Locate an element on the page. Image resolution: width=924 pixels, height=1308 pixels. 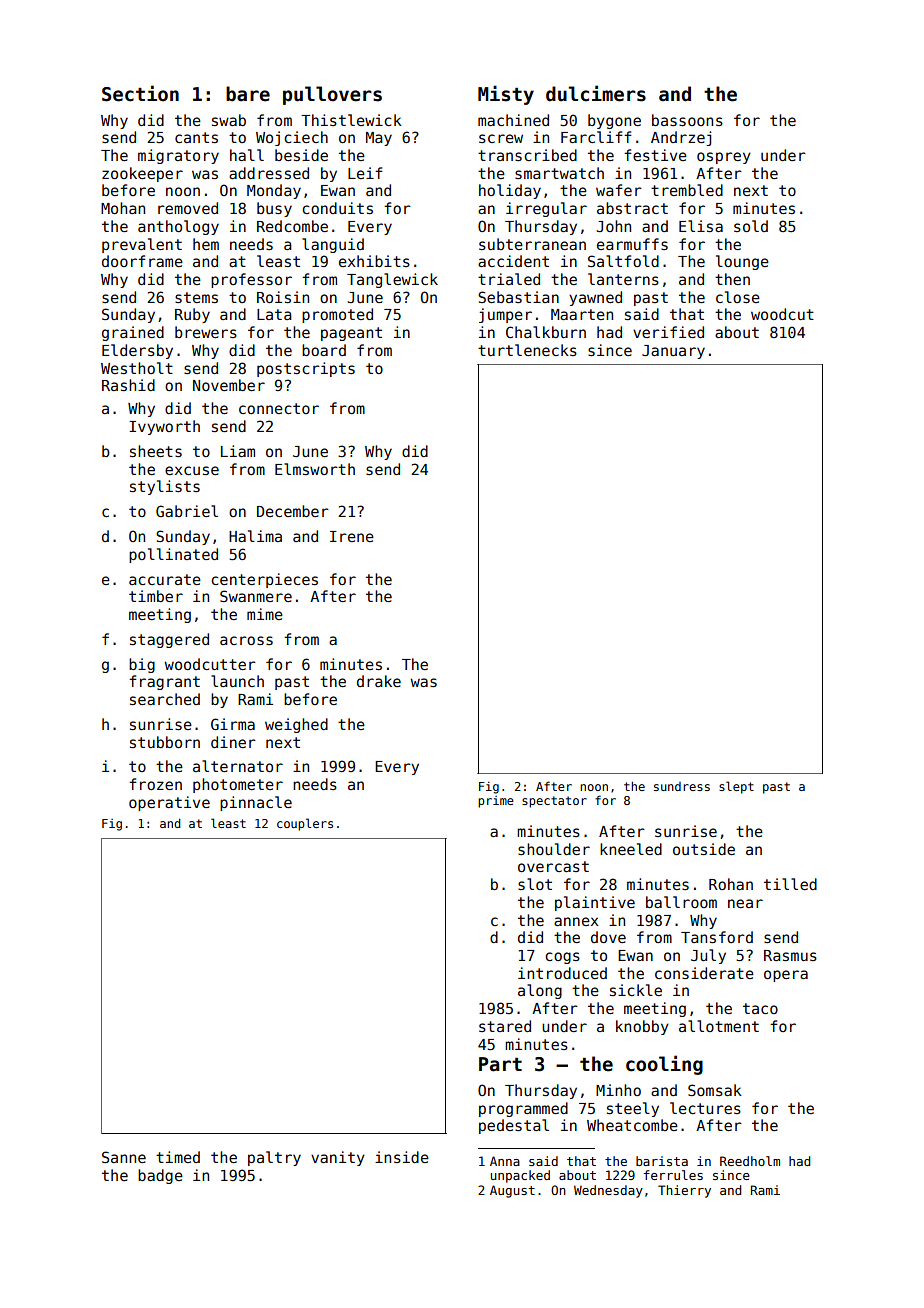
Elisa is located at coordinates (701, 226).
